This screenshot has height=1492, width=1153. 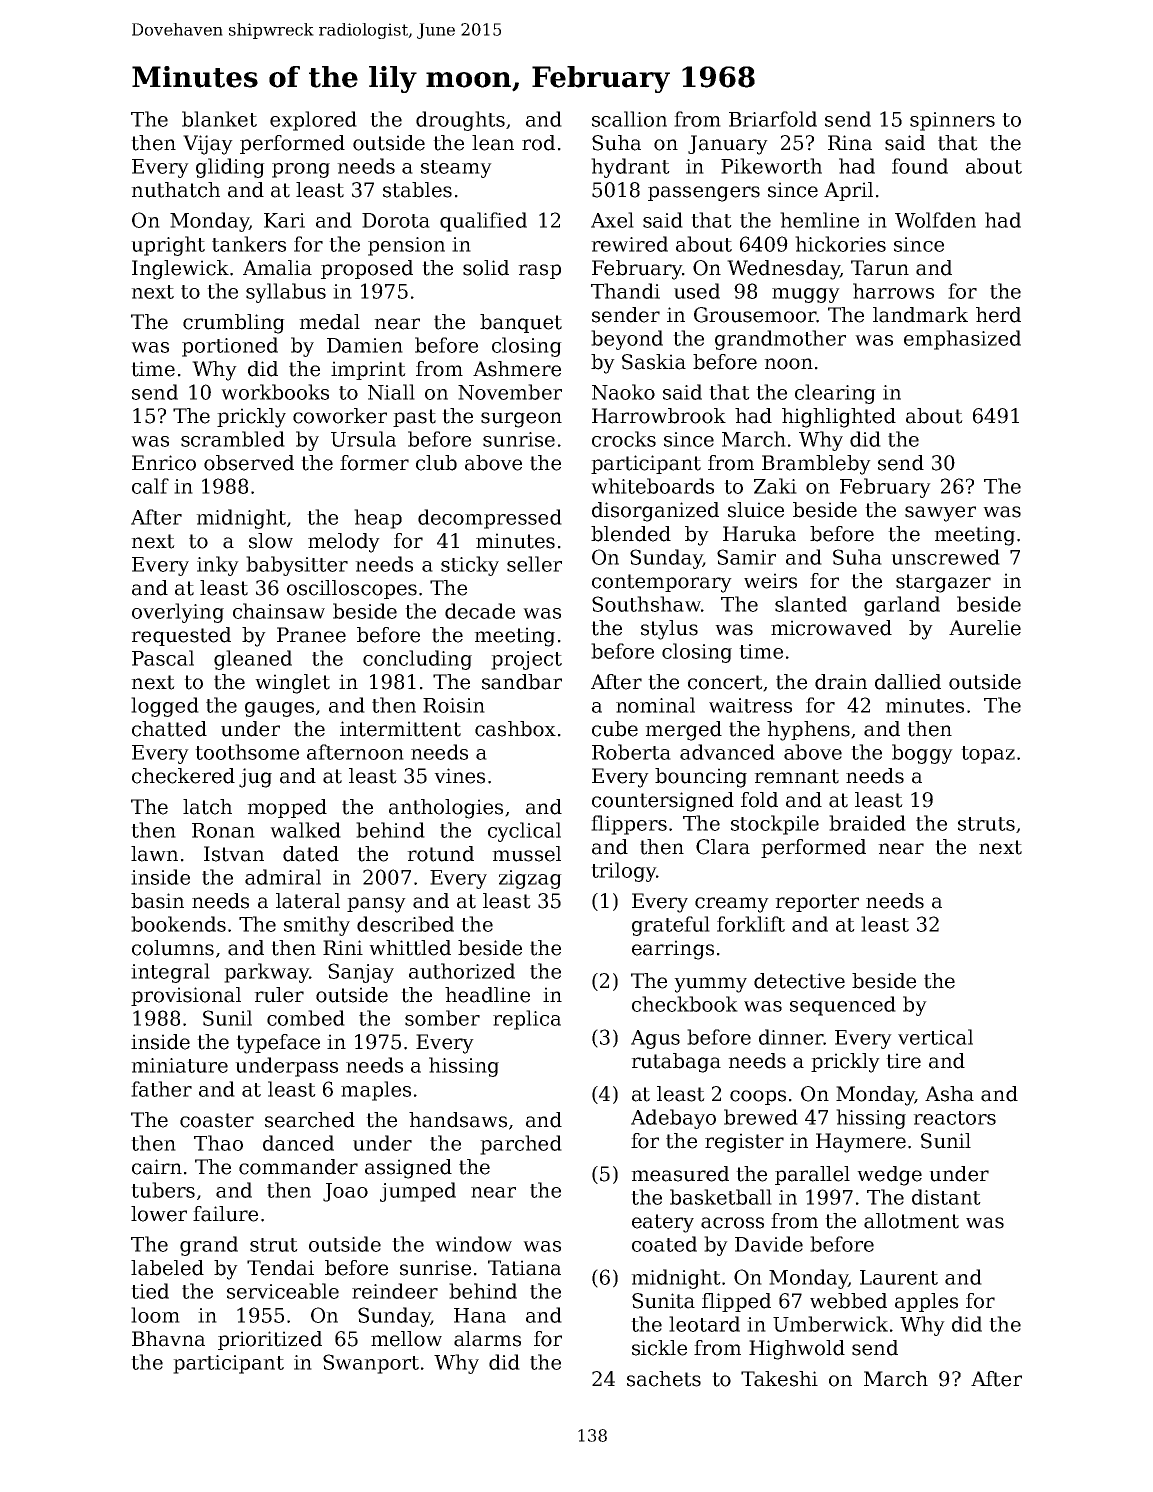 What do you see at coordinates (945, 557) in the screenshot?
I see `unscrewed` at bounding box center [945, 557].
